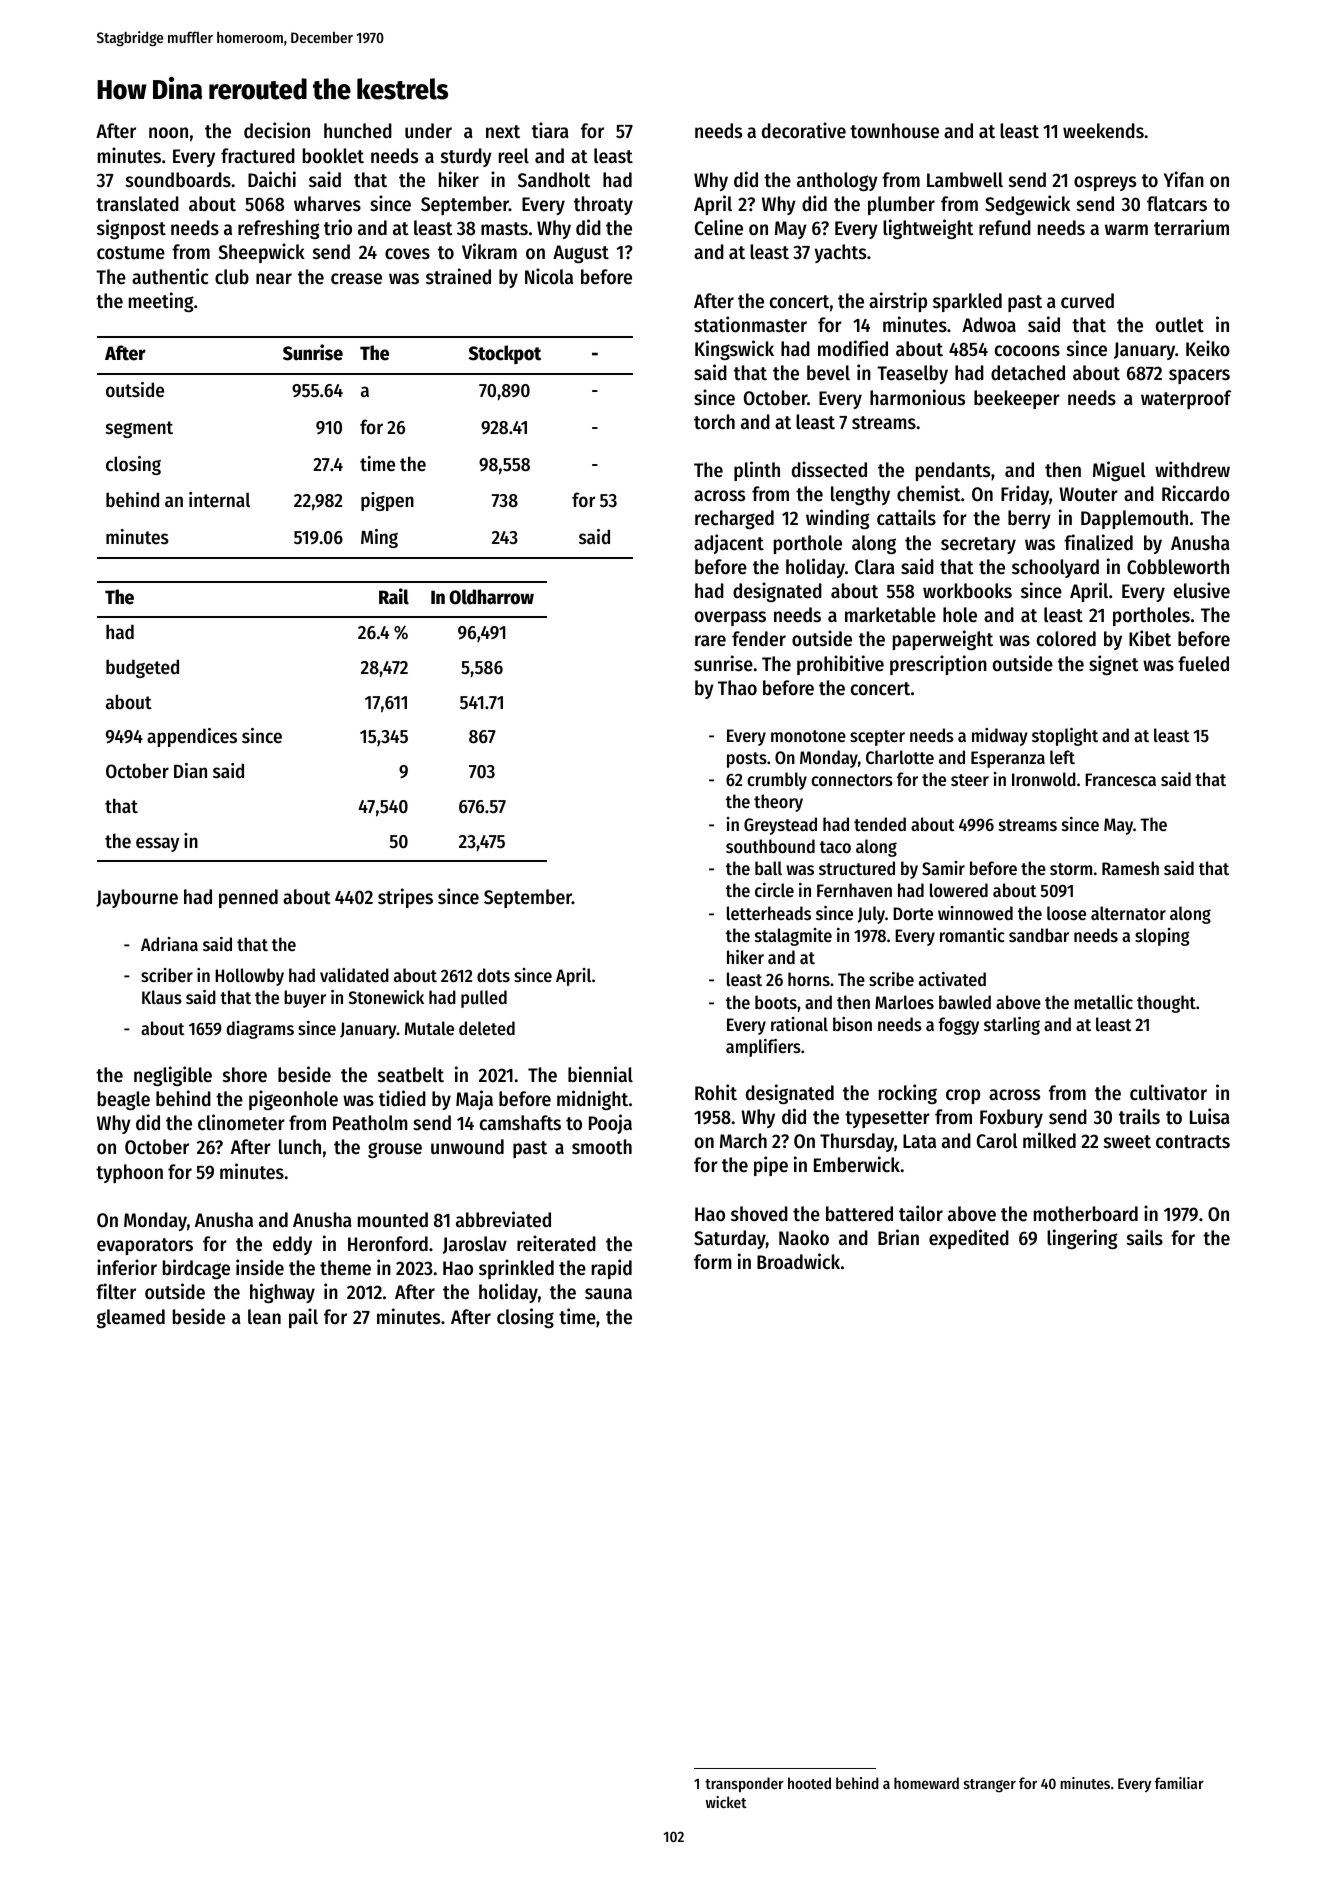  I want to click on decision, so click(277, 130).
